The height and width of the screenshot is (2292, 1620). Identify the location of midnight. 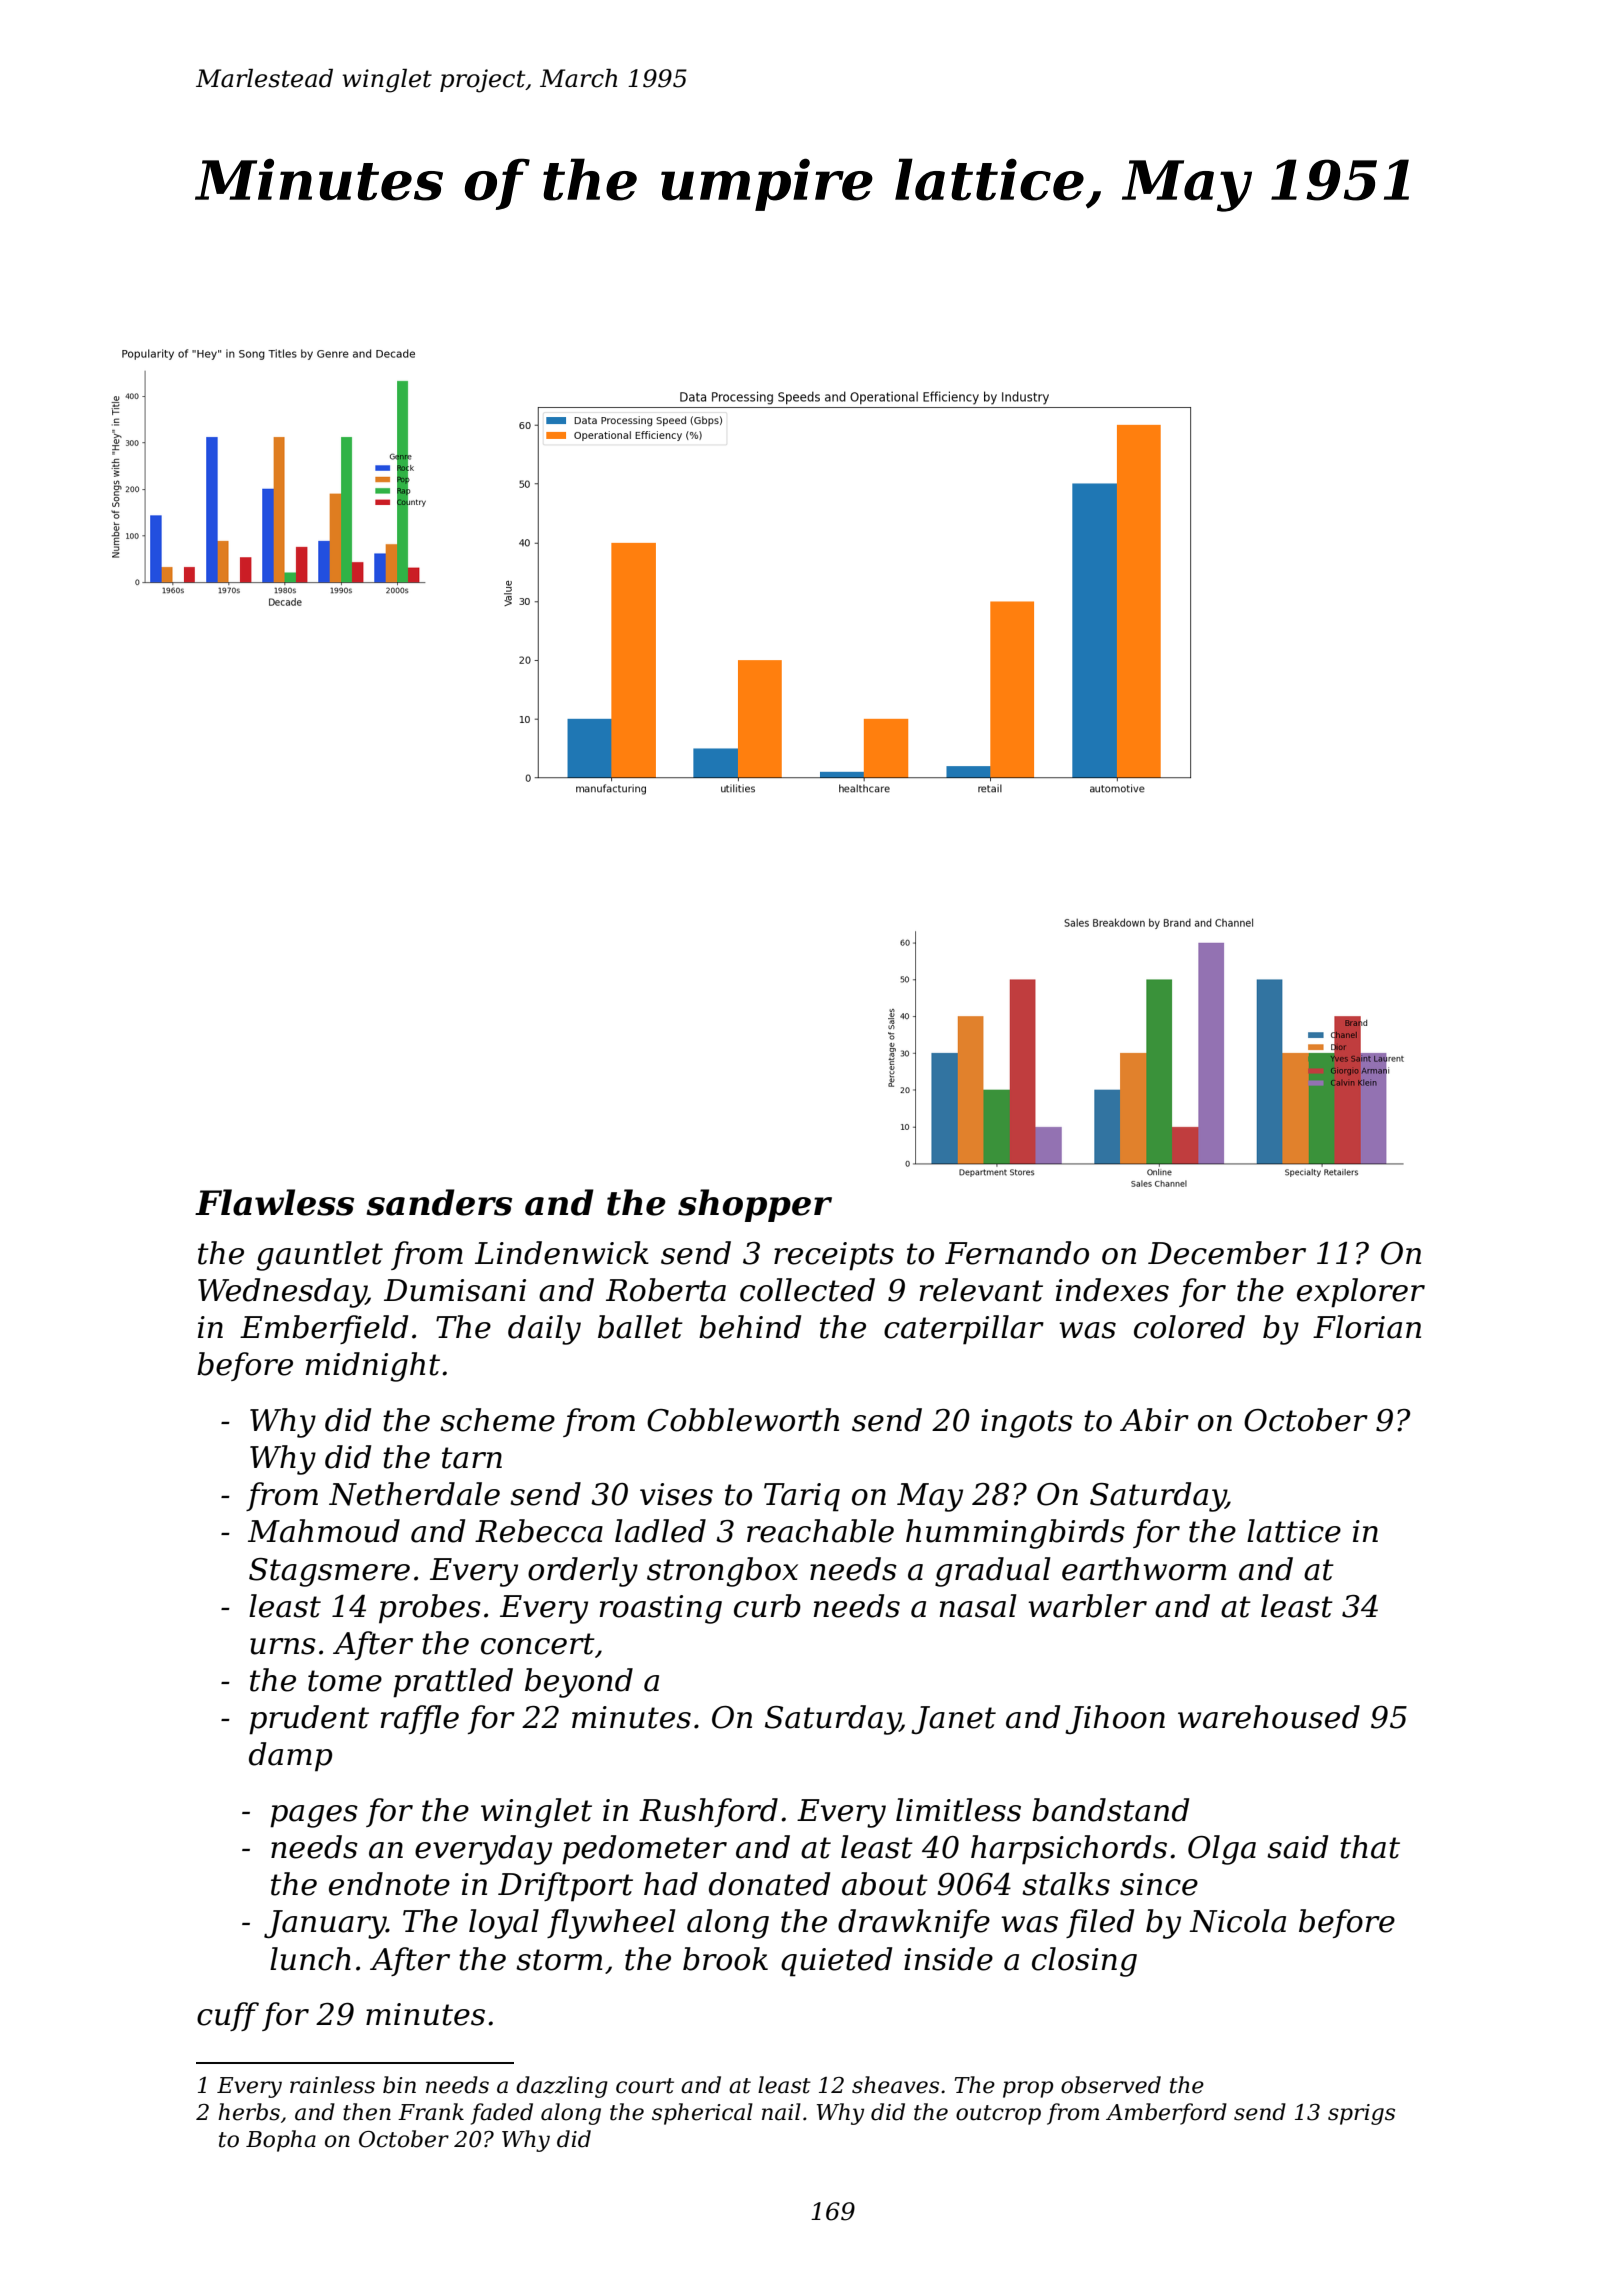
(373, 1367).
